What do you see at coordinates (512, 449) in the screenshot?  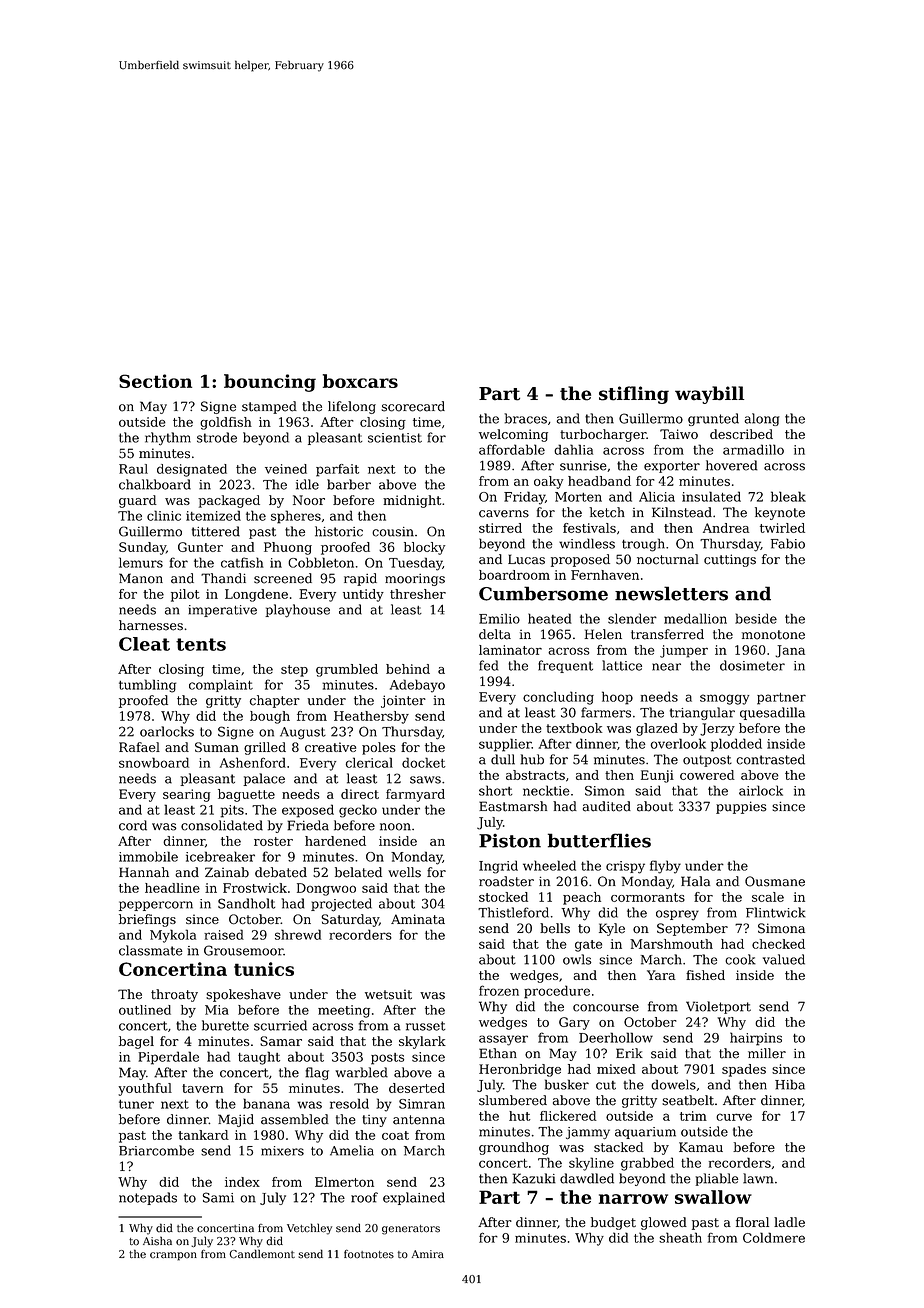 I see `affordable` at bounding box center [512, 449].
